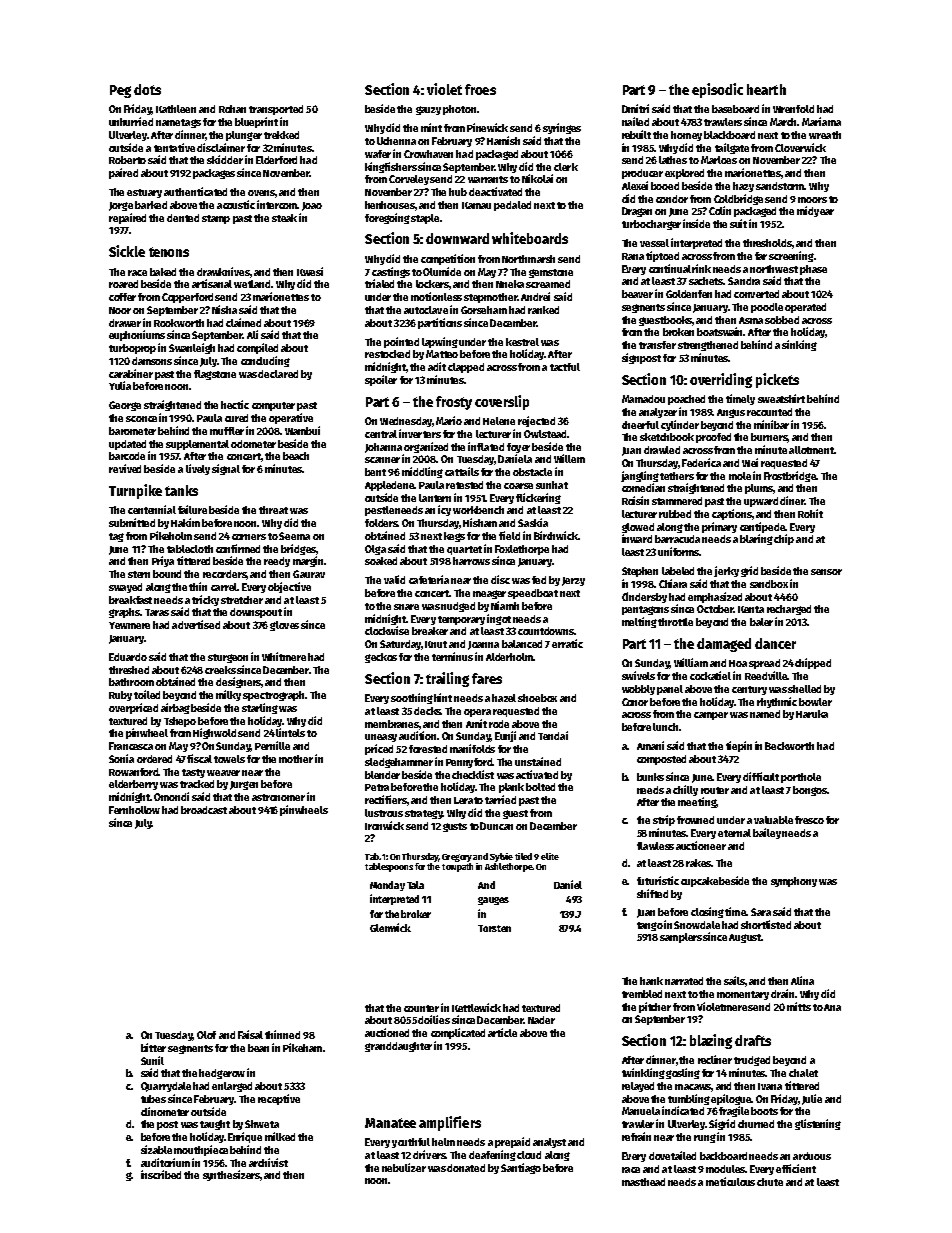  I want to click on inscribed, so click(161, 1174).
